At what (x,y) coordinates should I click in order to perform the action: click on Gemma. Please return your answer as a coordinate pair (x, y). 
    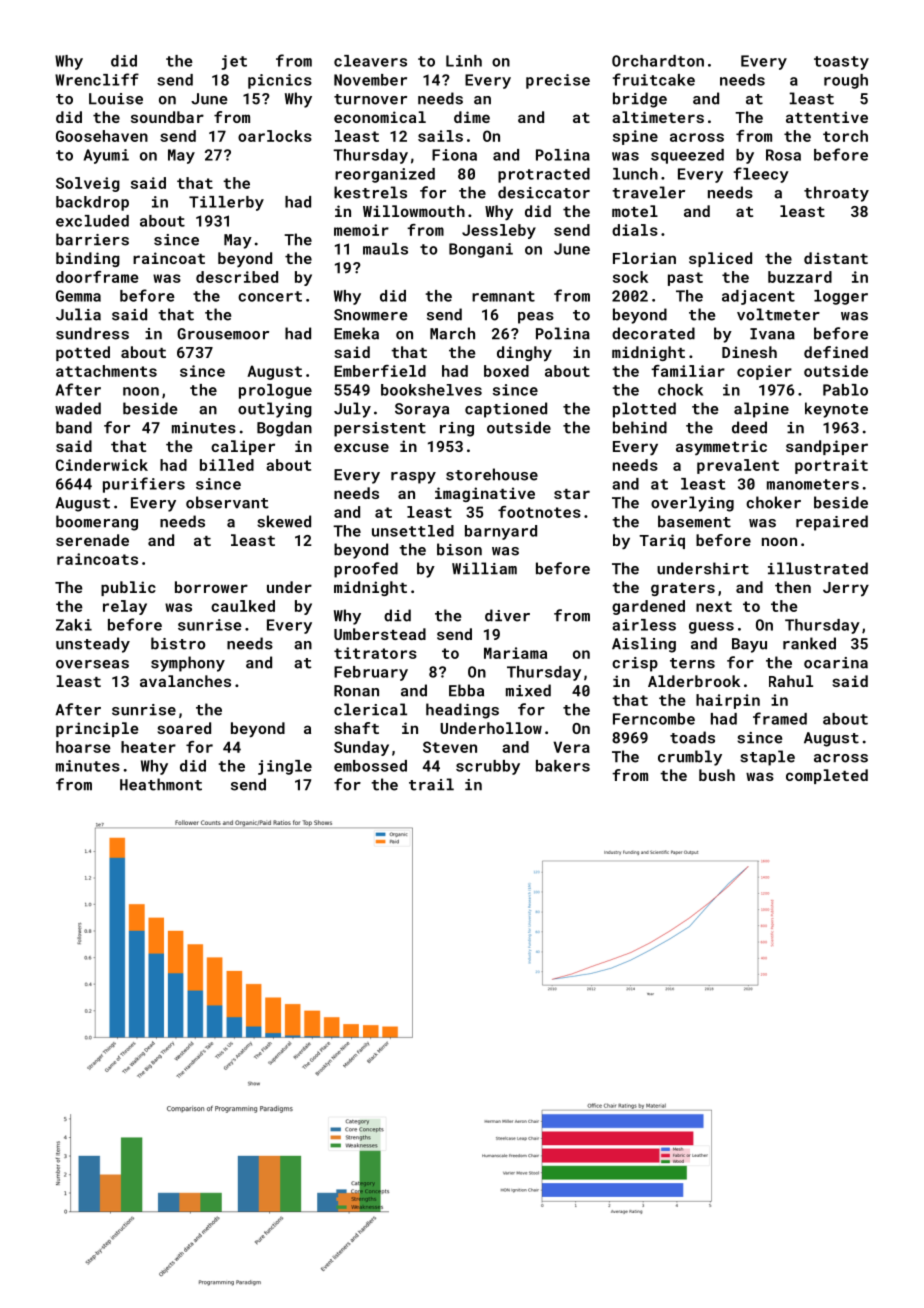
    Looking at the image, I should click on (78, 296).
